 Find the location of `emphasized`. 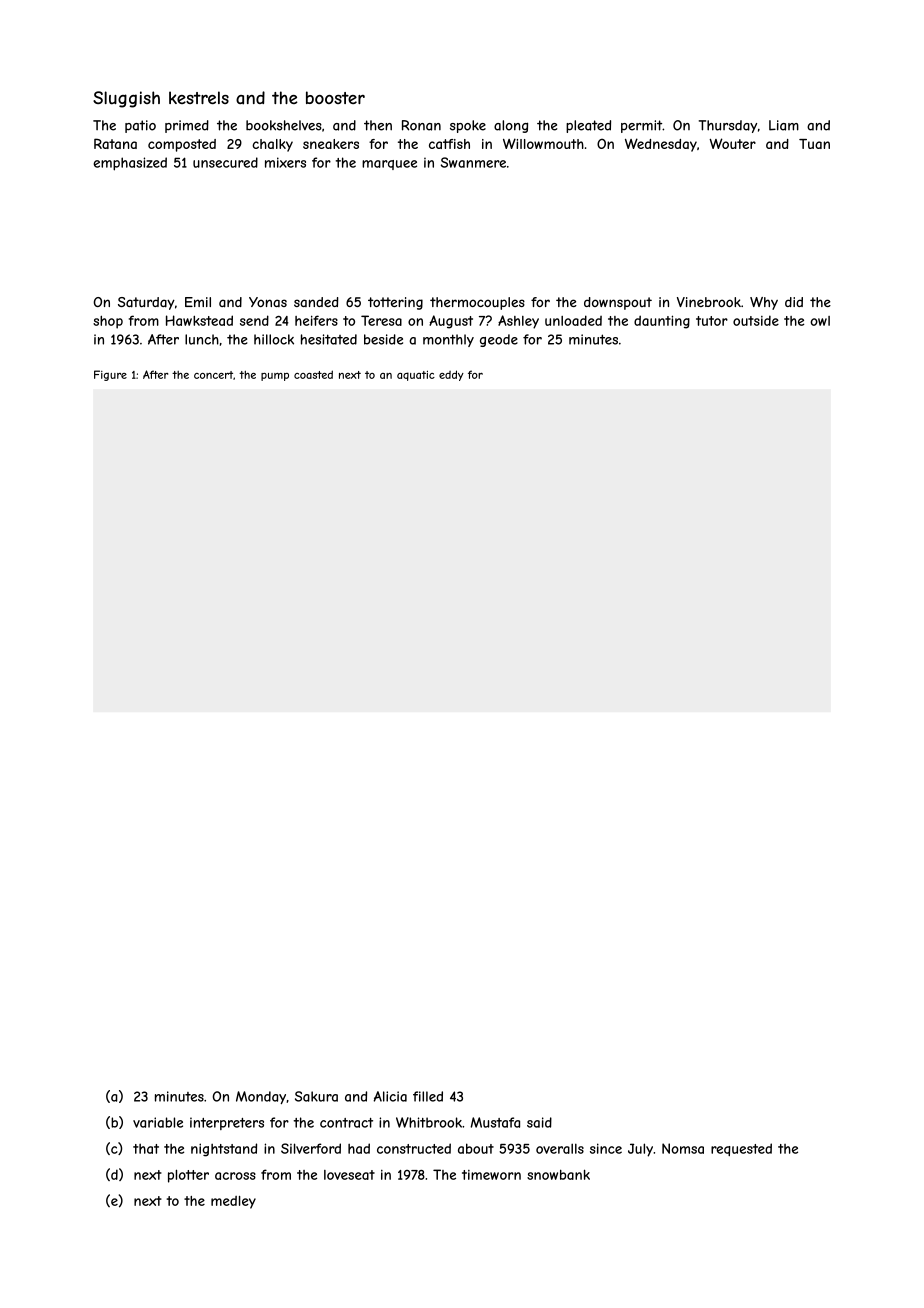

emphasized is located at coordinates (130, 164).
